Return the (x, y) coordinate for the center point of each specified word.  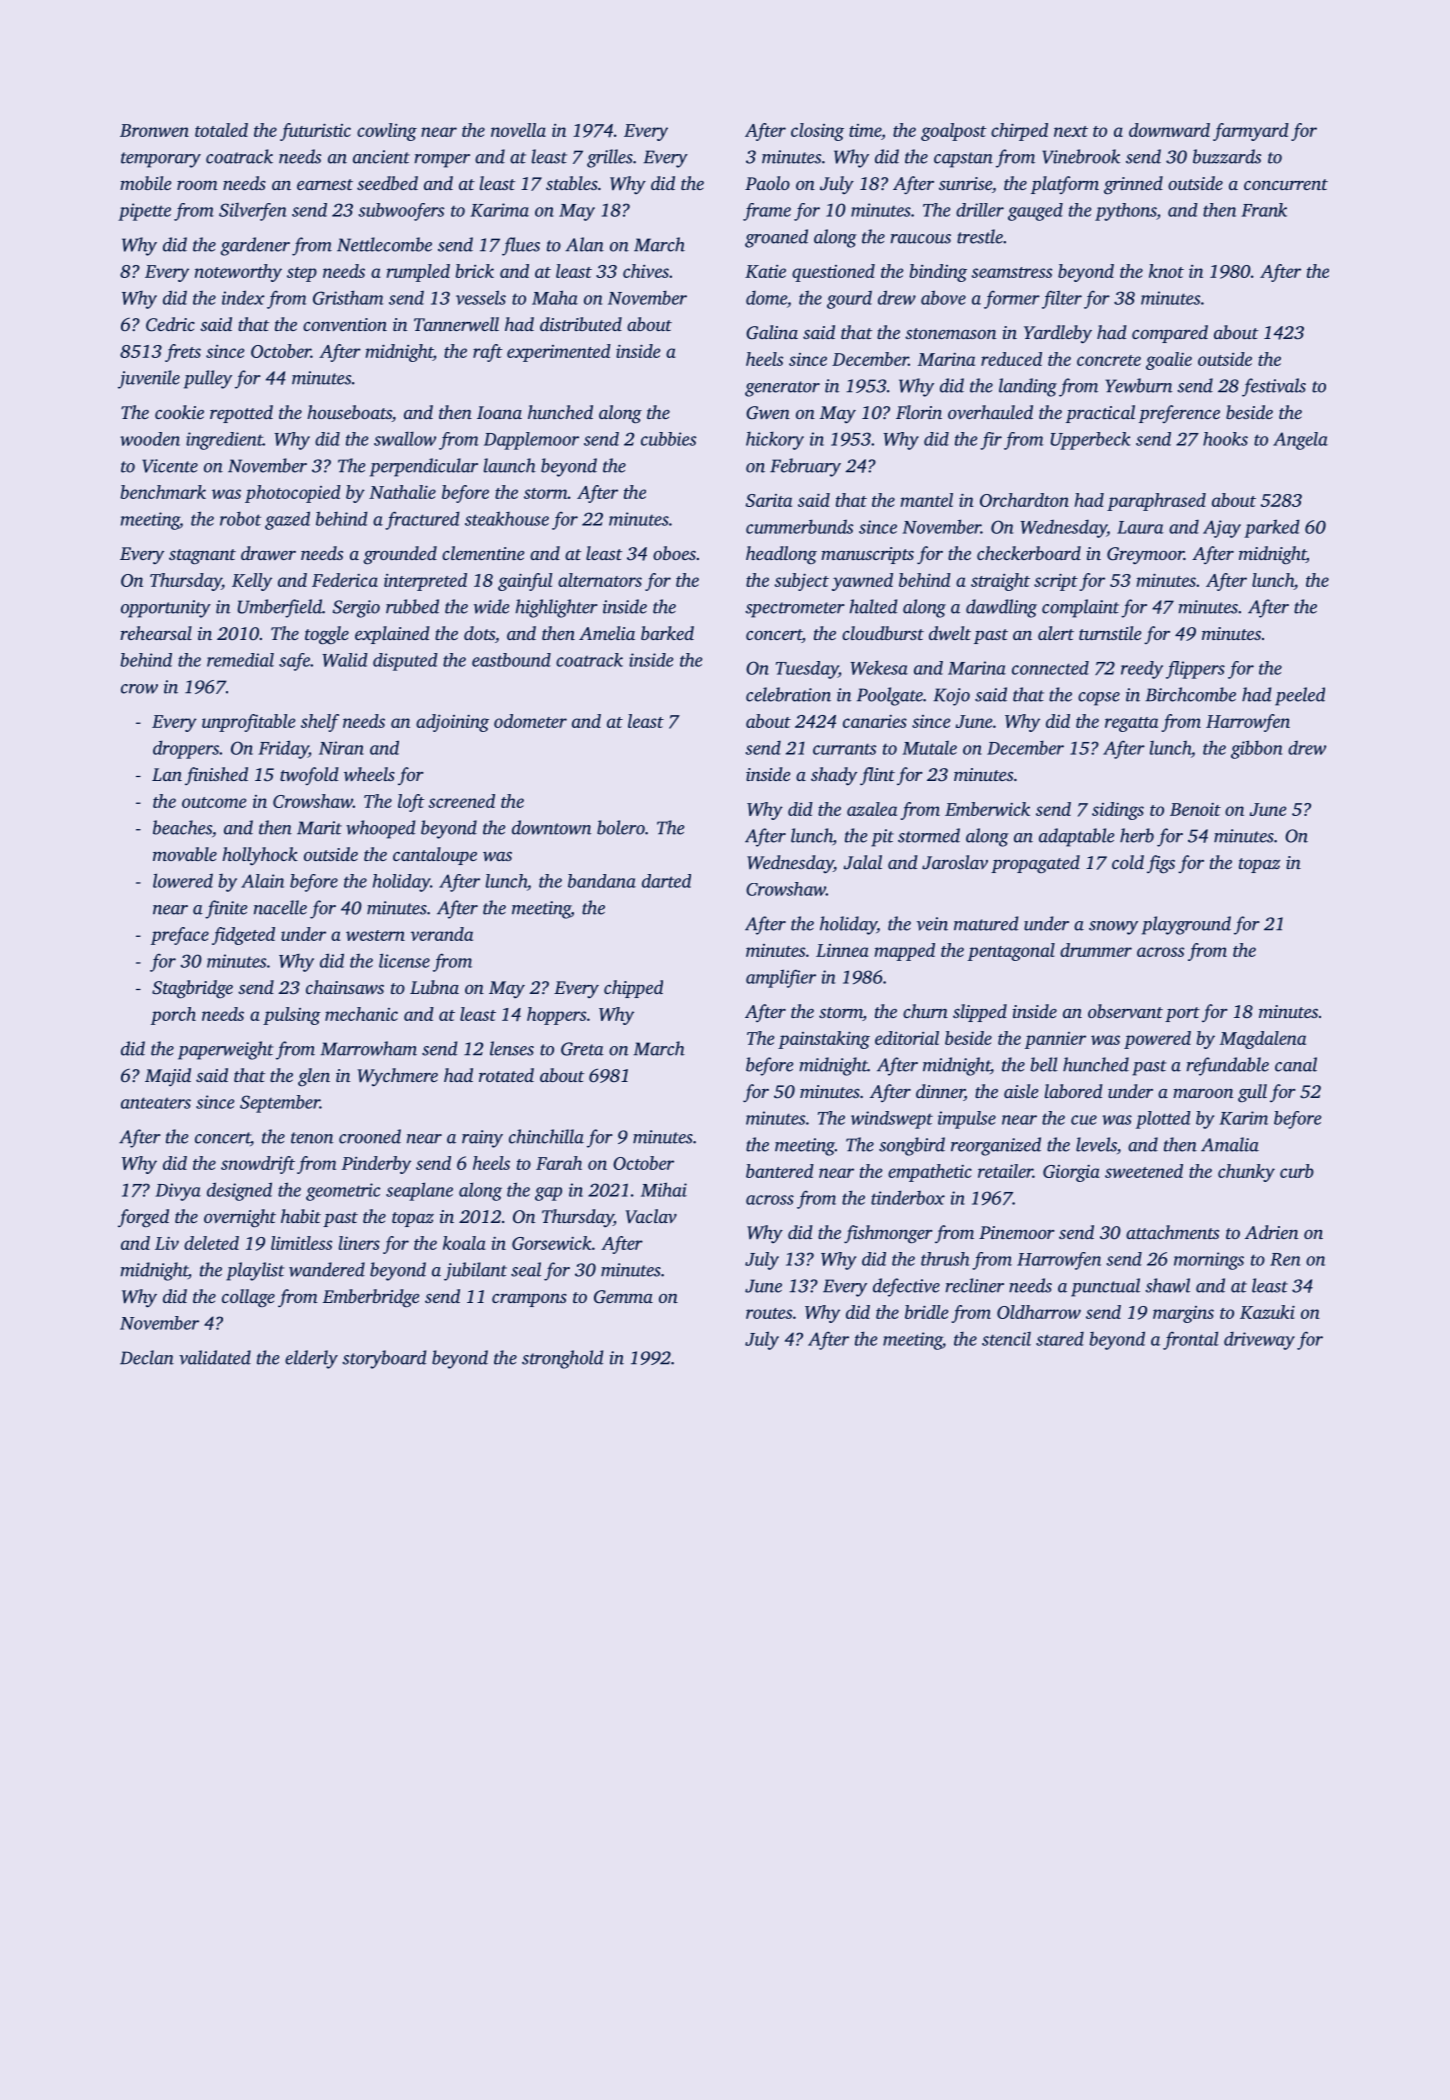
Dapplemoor (531, 441)
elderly (311, 1359)
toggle (327, 635)
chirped (1019, 132)
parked (1272, 528)
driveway (1259, 1341)
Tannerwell (456, 324)
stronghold (562, 1359)
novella (518, 130)
